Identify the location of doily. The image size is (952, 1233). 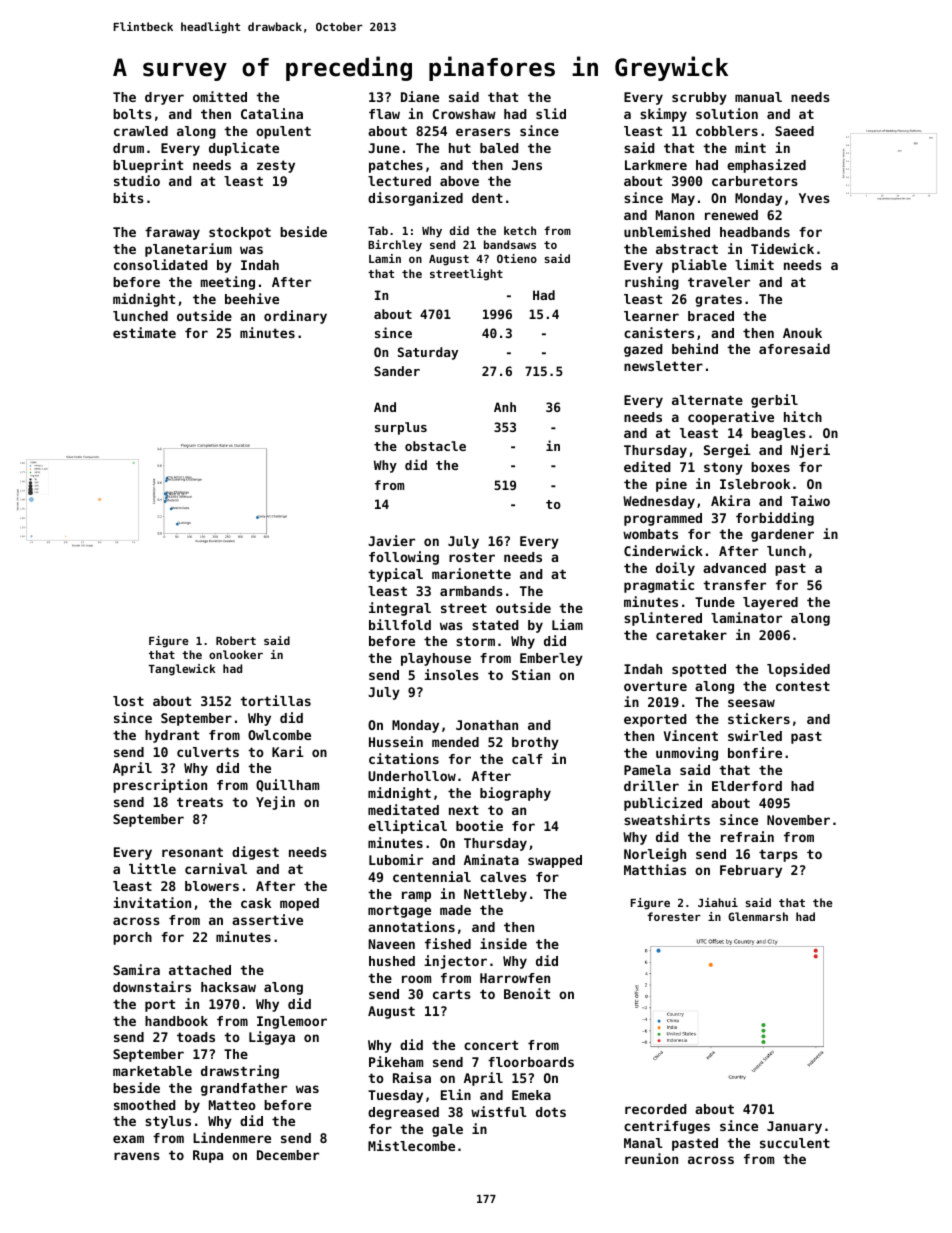
(675, 569).
